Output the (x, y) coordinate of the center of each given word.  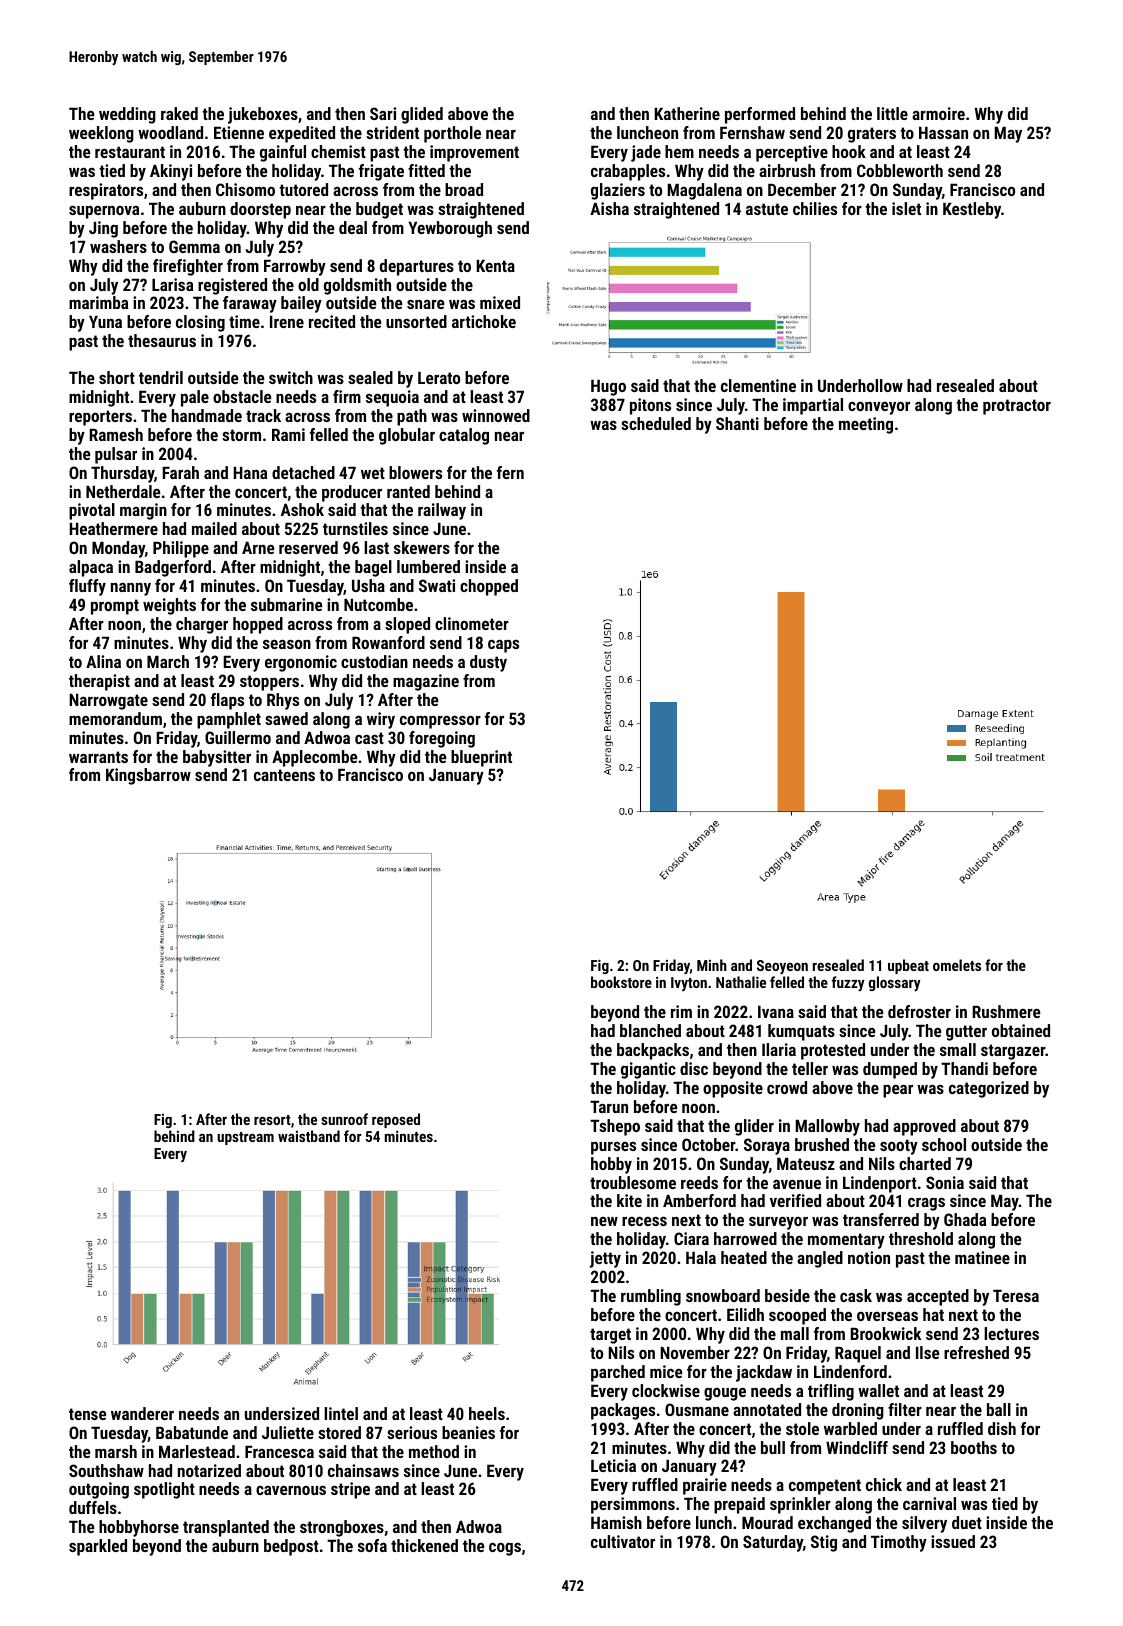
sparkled (98, 1547)
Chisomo (245, 189)
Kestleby (972, 210)
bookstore (621, 982)
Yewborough (450, 229)
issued (953, 1541)
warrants (98, 757)
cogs (505, 1549)
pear (898, 1091)
